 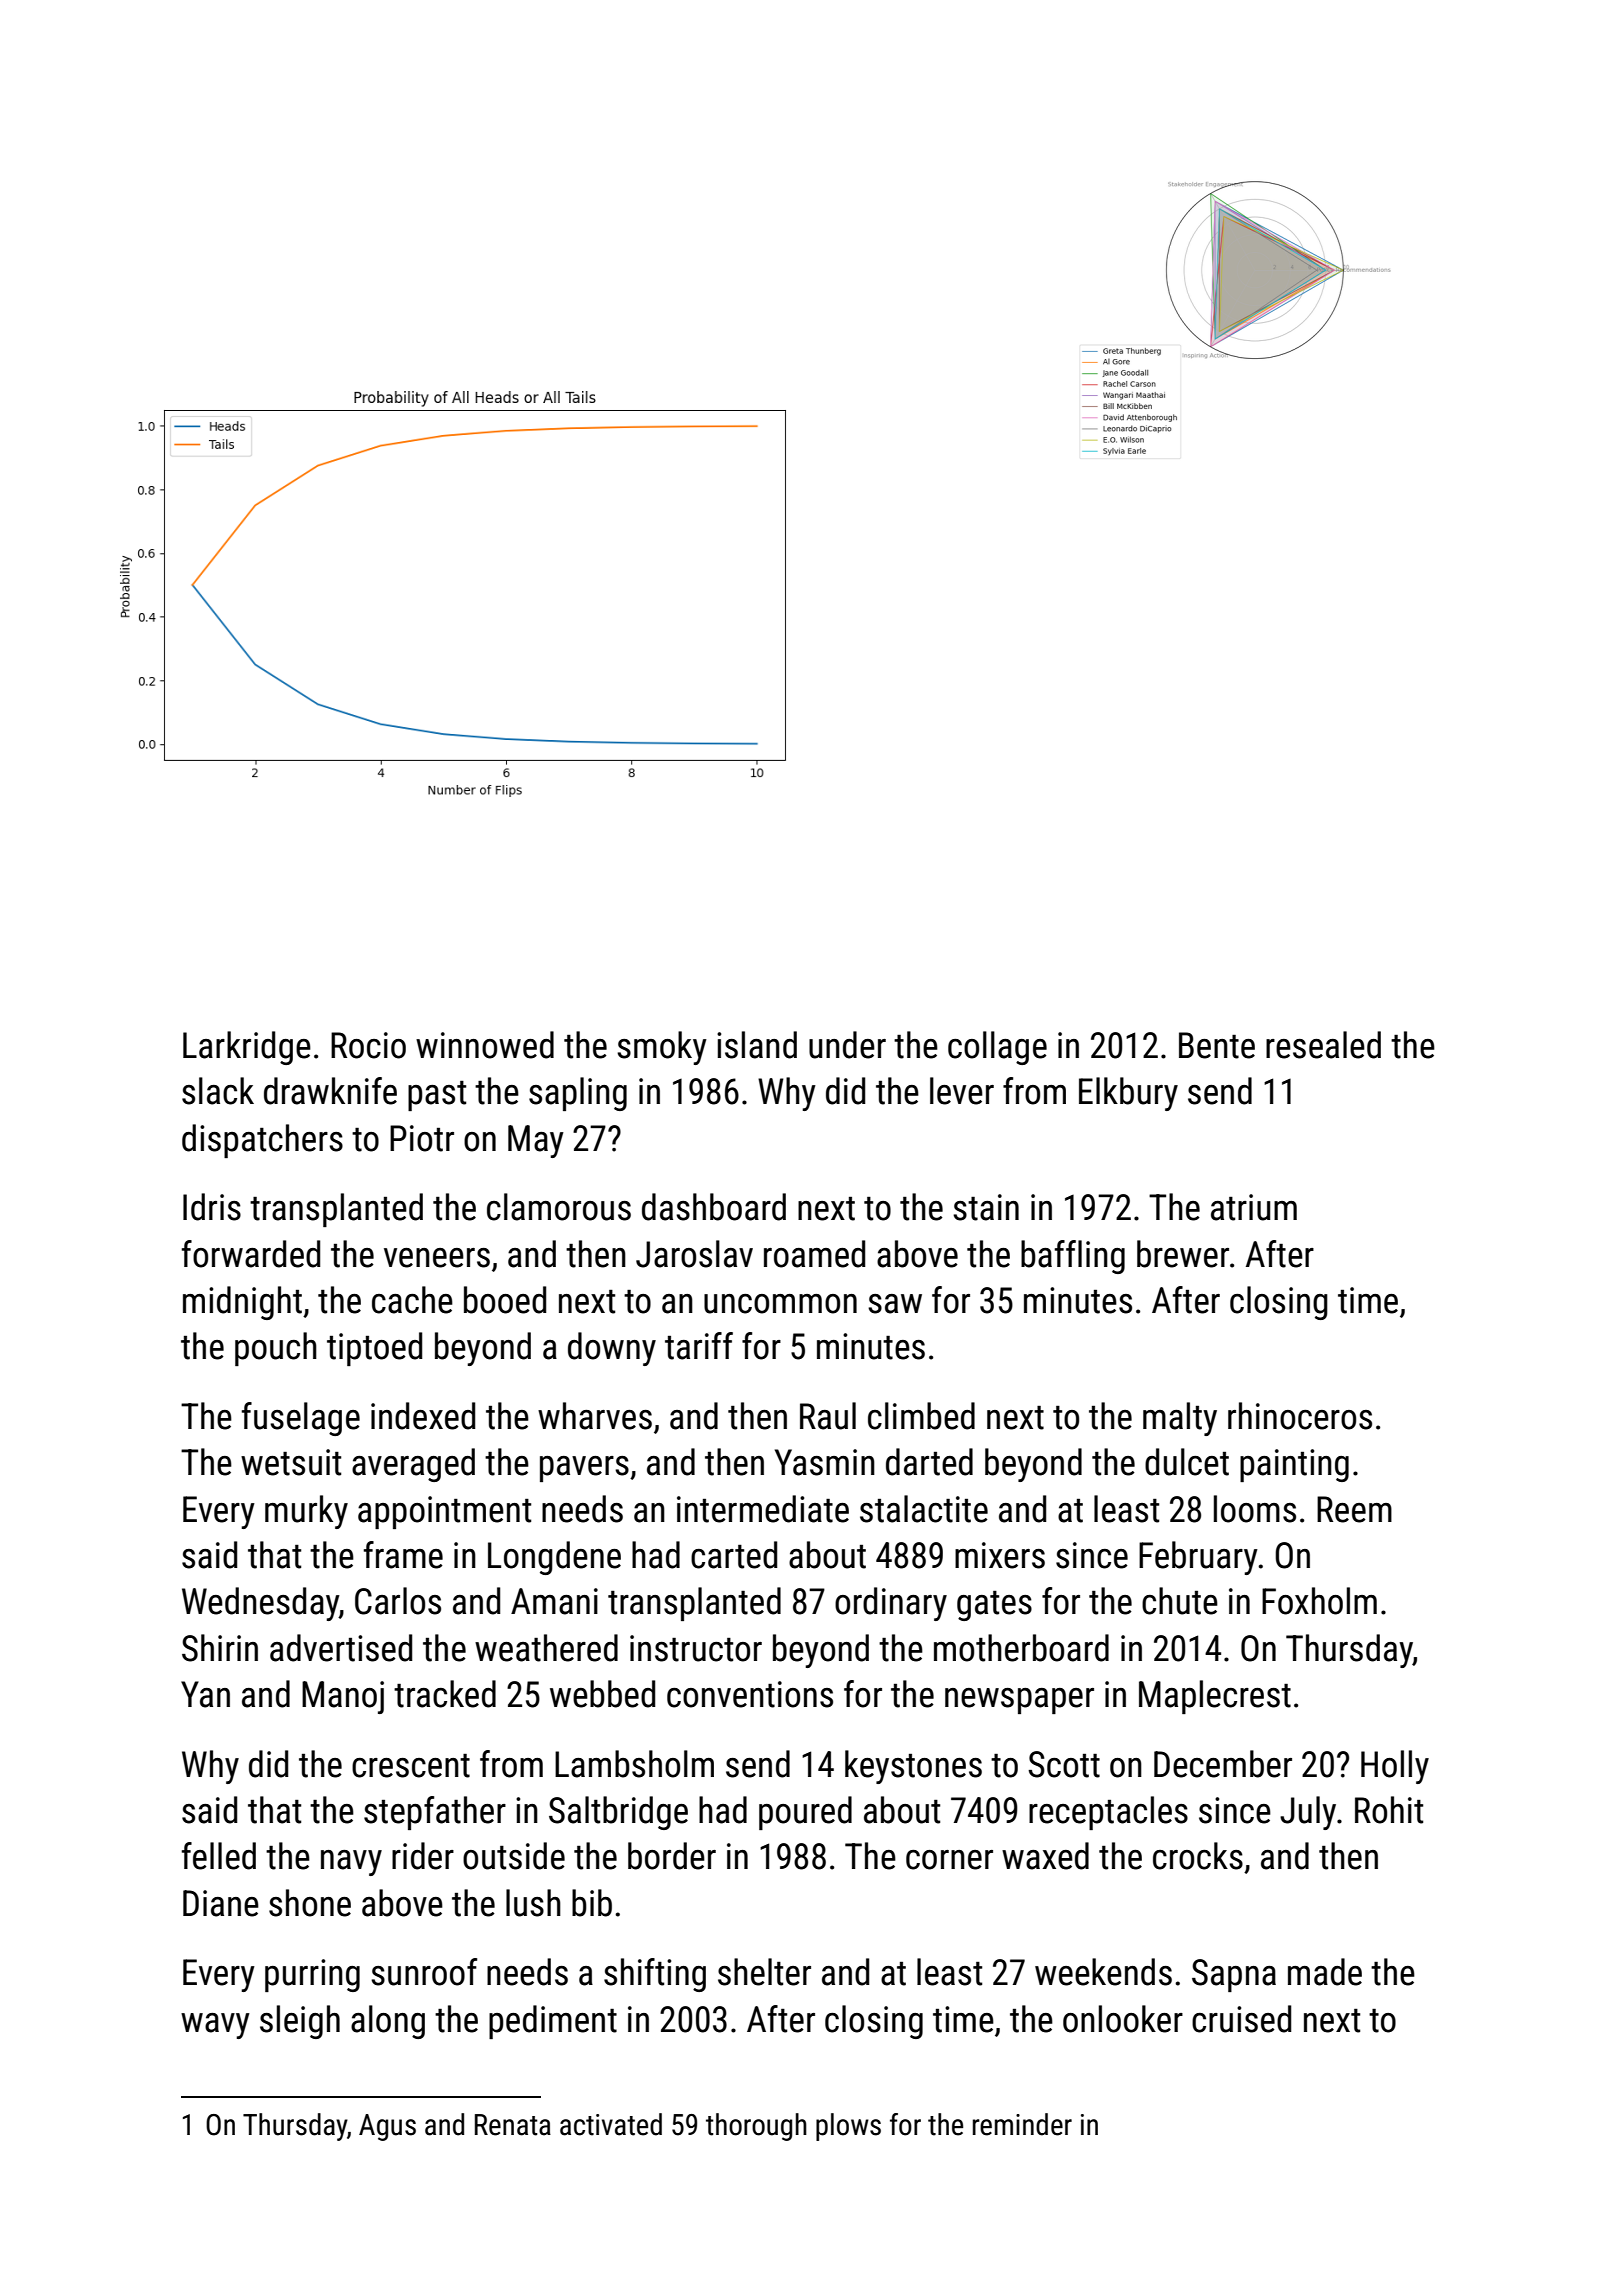 I want to click on resealed, so click(x=1323, y=1045).
